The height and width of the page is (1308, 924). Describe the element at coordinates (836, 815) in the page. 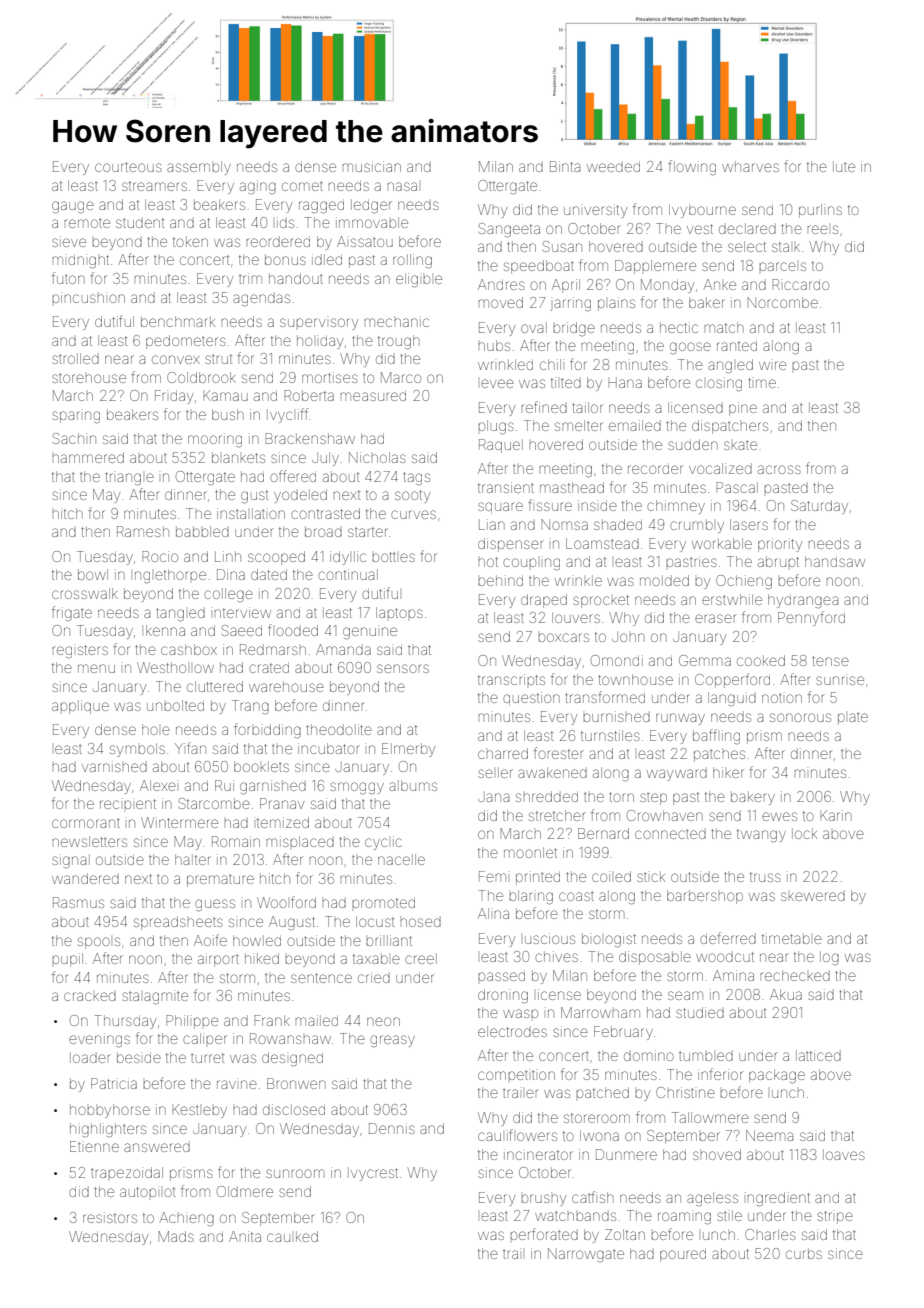

I see `Karin` at that location.
